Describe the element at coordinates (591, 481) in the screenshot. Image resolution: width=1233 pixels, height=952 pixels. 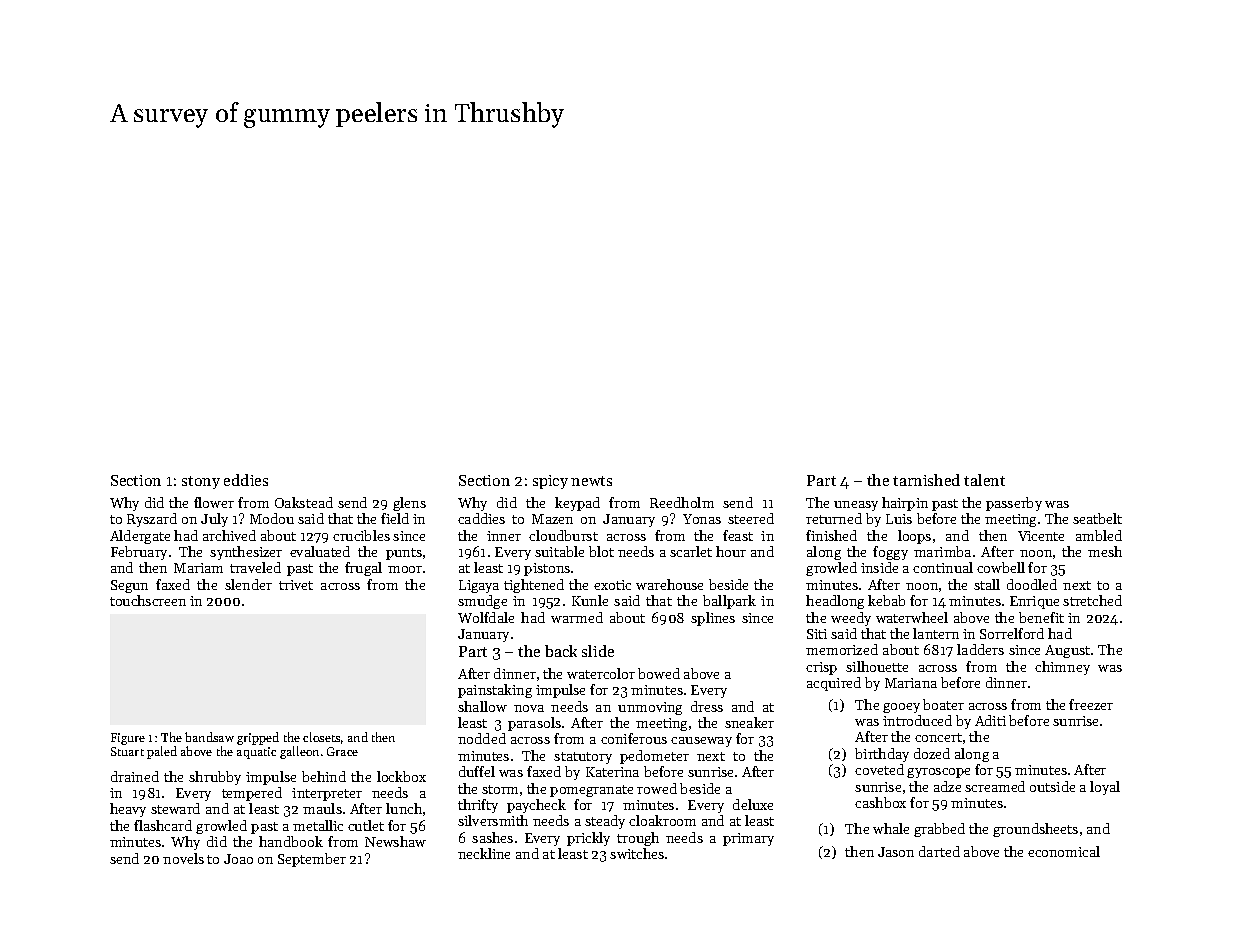
I see `newts` at that location.
